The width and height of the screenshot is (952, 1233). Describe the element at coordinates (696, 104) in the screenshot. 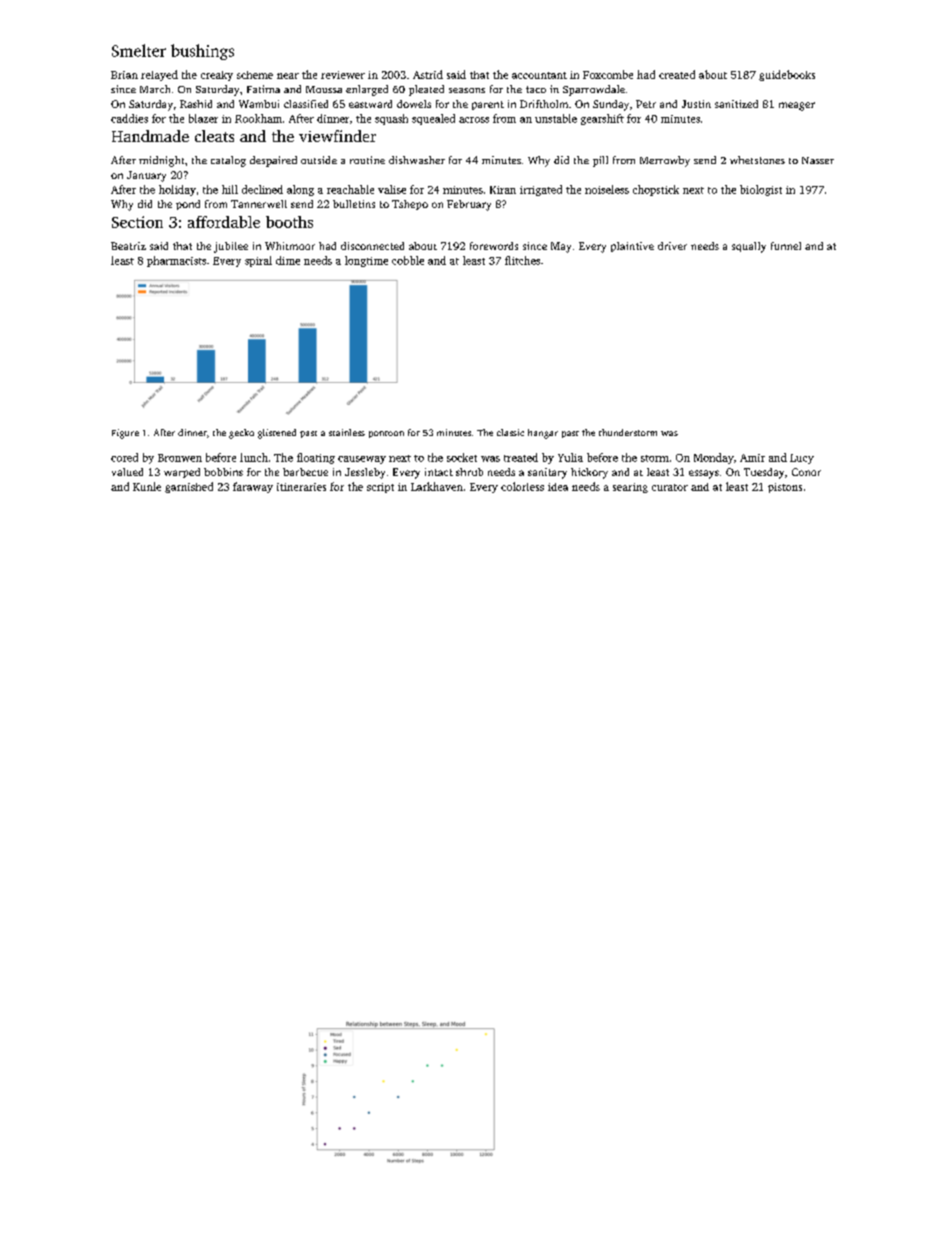

I see `Justin` at that location.
